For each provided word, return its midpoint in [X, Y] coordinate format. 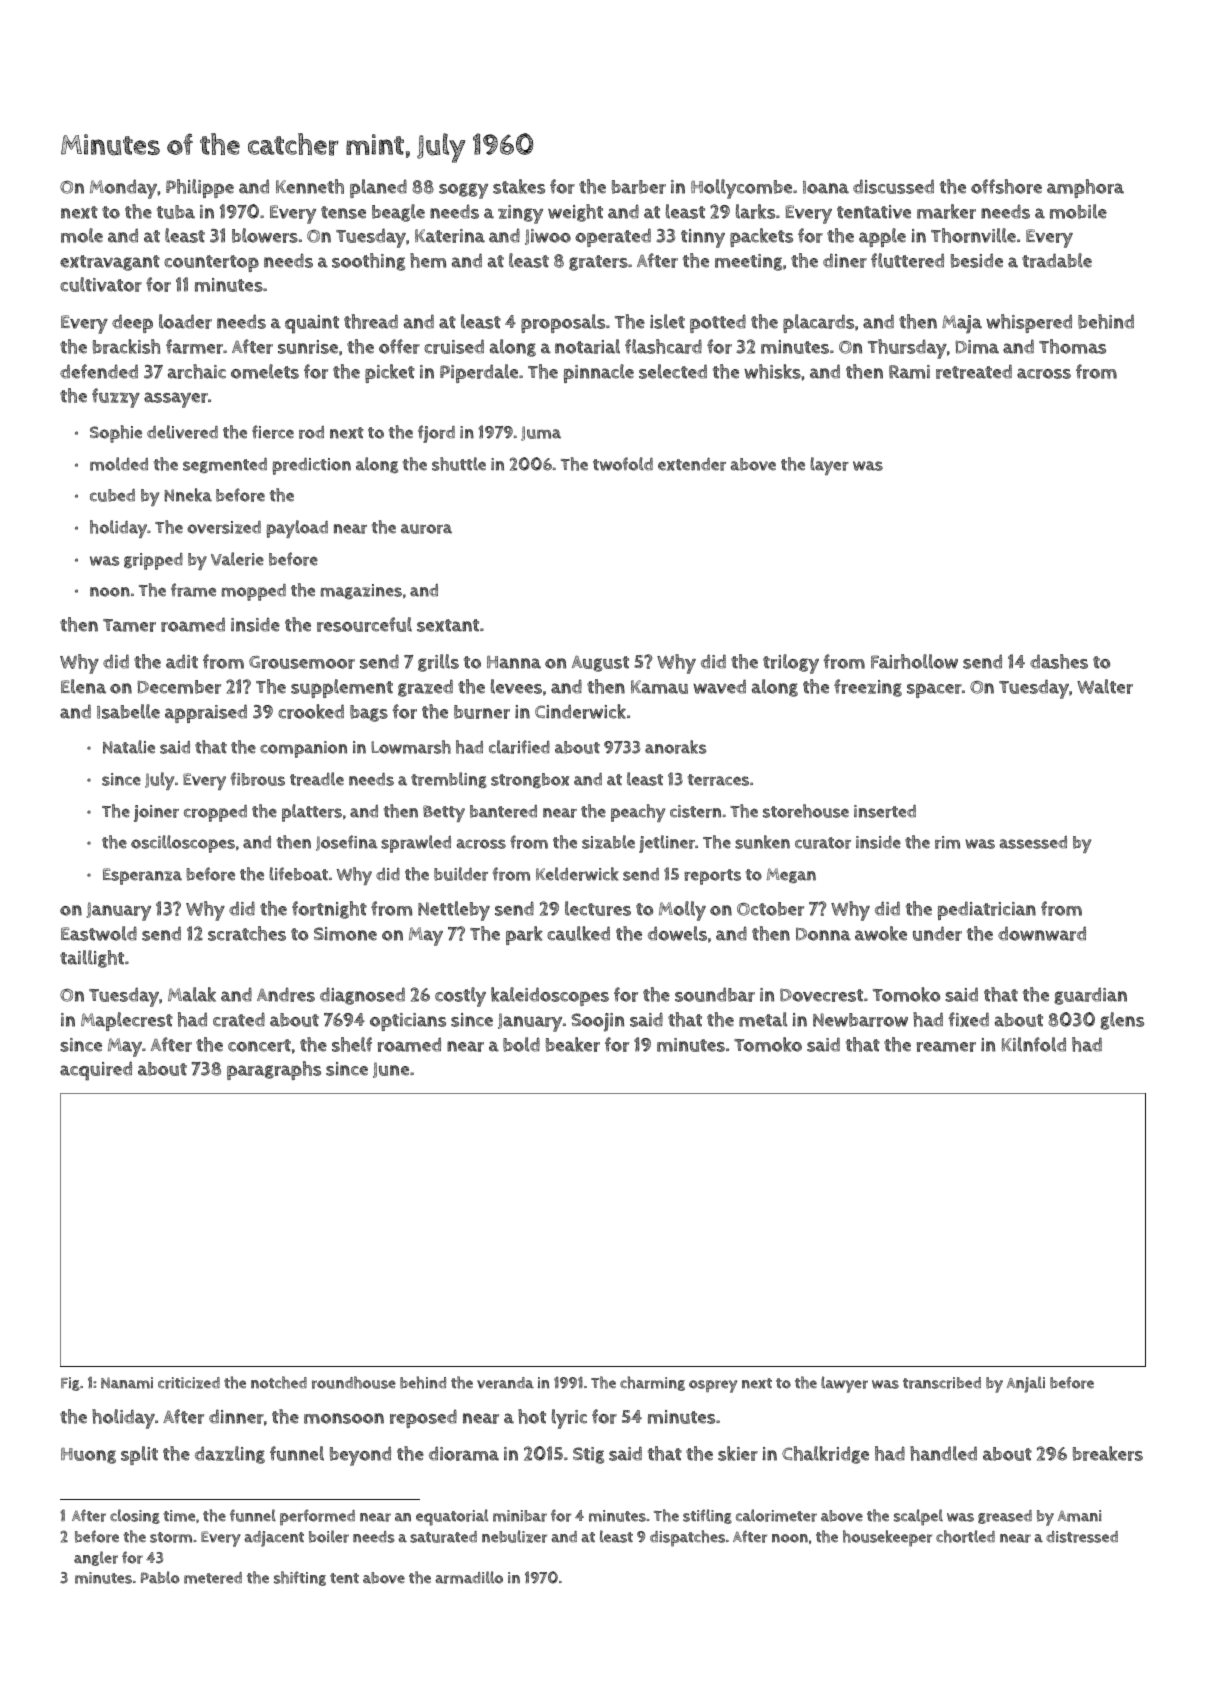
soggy [463, 191]
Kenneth [310, 186]
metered [213, 1578]
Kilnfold [1033, 1044]
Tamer [129, 625]
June [391, 1070]
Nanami [127, 1383]
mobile [1078, 211]
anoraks [675, 747]
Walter [1105, 686]
